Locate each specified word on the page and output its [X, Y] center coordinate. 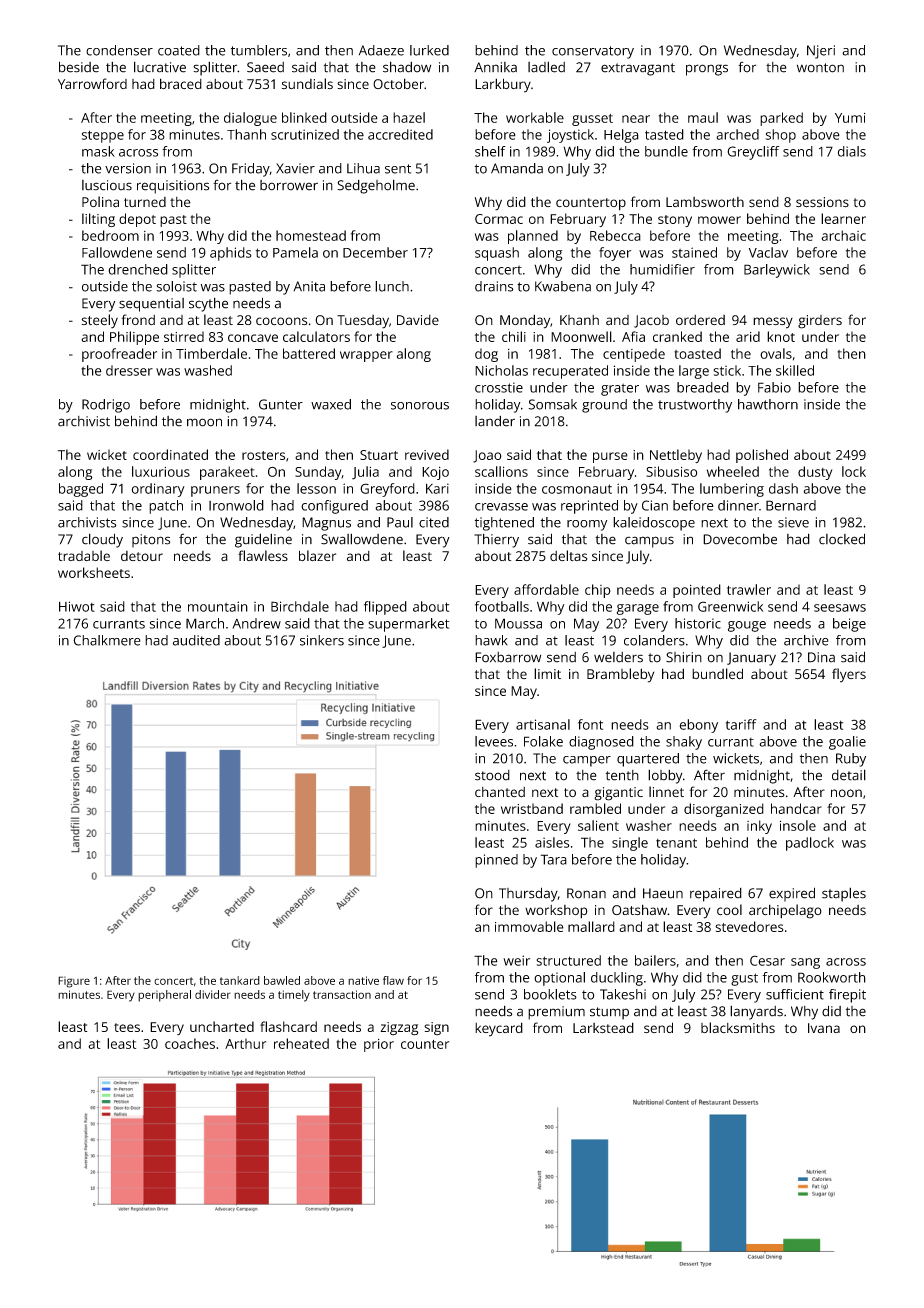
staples [844, 894]
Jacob [651, 321]
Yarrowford [92, 83]
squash [497, 254]
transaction [342, 994]
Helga [621, 136]
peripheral [164, 996]
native [363, 980]
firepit [847, 996]
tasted [664, 134]
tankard [240, 980]
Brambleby [620, 675]
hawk [491, 640]
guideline [263, 540]
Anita [309, 286]
